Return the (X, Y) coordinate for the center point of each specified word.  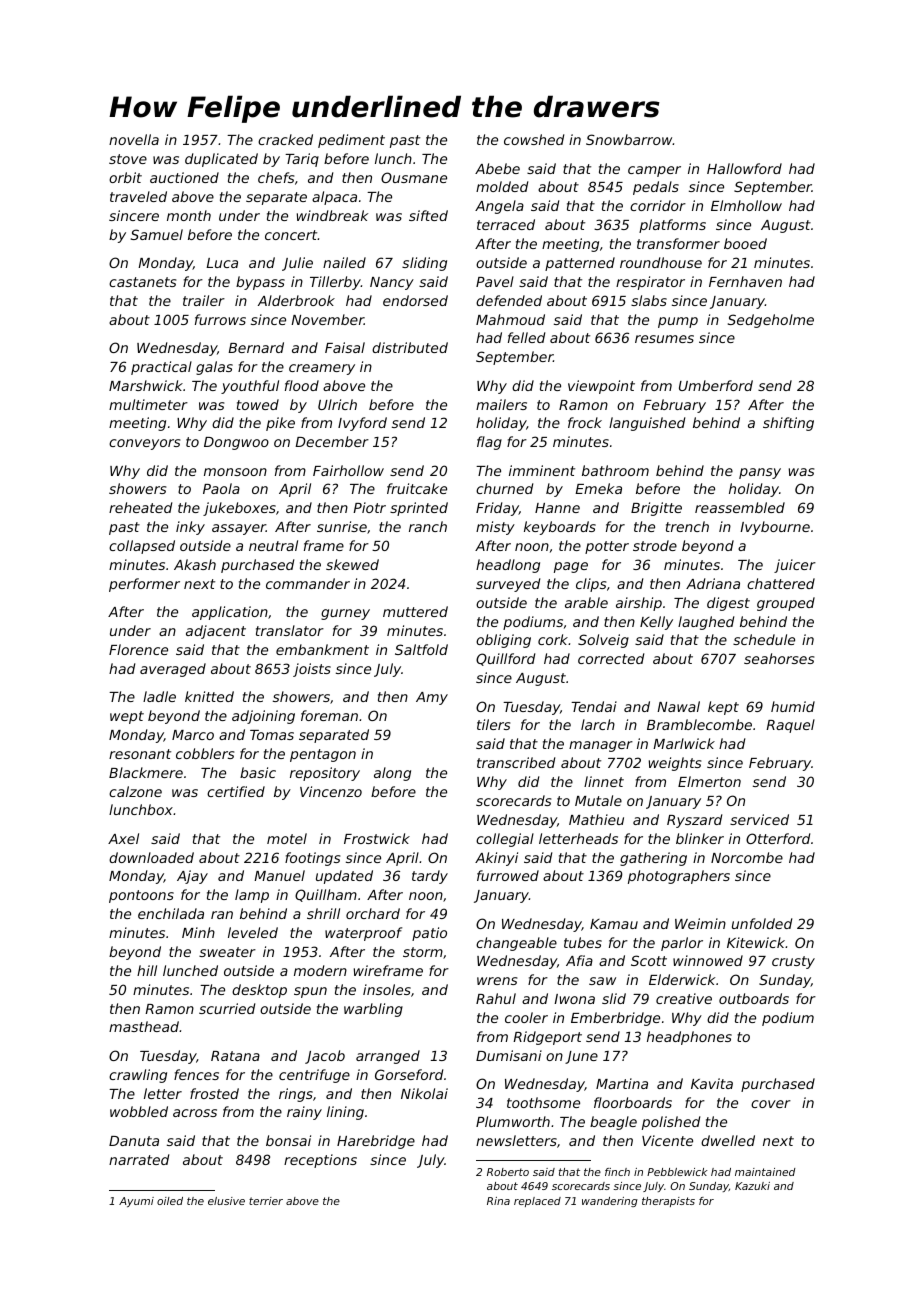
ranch (428, 526)
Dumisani (509, 1055)
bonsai (288, 1140)
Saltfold (421, 649)
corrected (611, 658)
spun (310, 992)
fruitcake (417, 488)
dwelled (728, 1140)
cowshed (534, 139)
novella (134, 139)
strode (655, 545)
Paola (221, 488)
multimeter (148, 404)
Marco (193, 735)
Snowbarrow (629, 139)
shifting (788, 424)
